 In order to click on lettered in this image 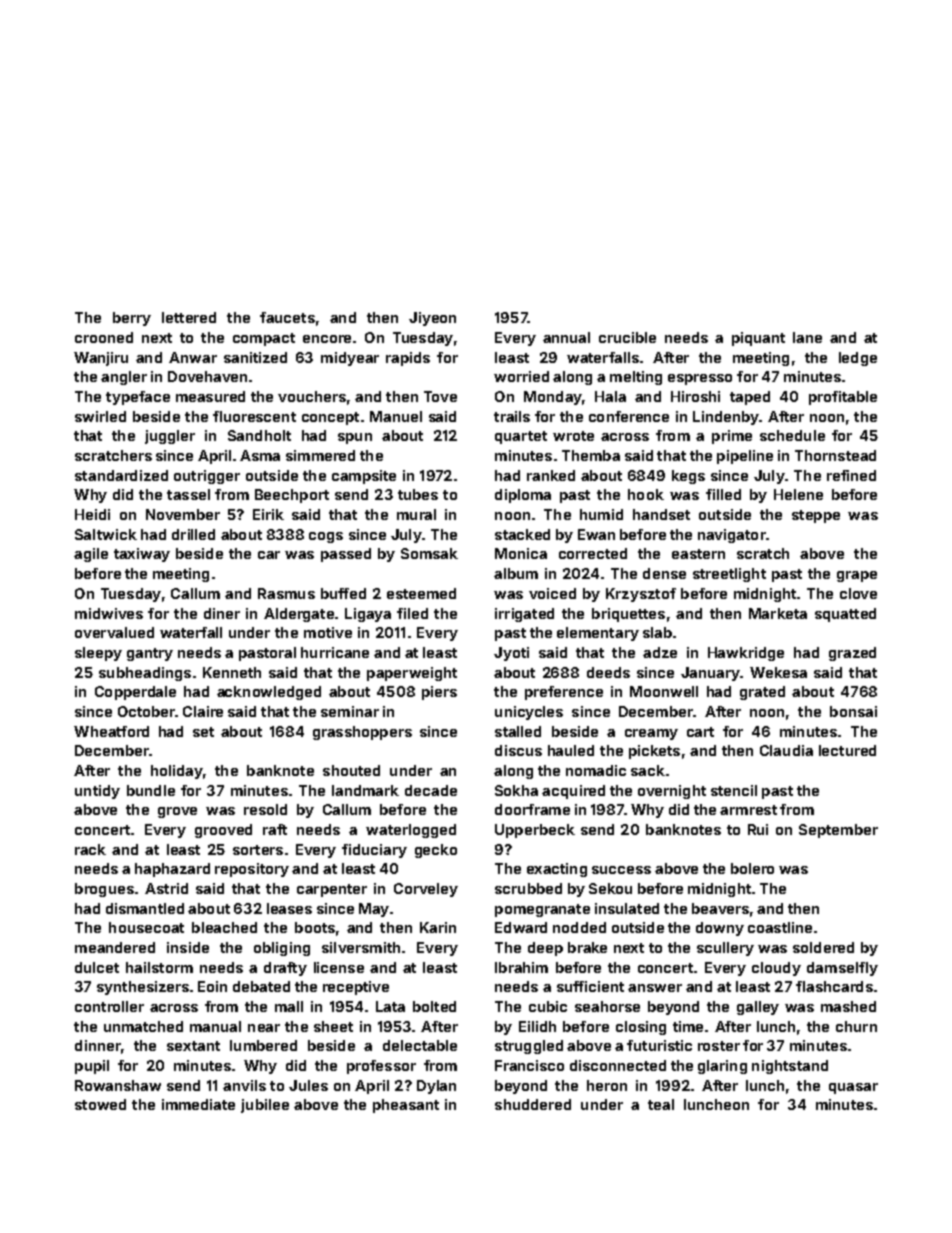, I will do `click(189, 317)`.
